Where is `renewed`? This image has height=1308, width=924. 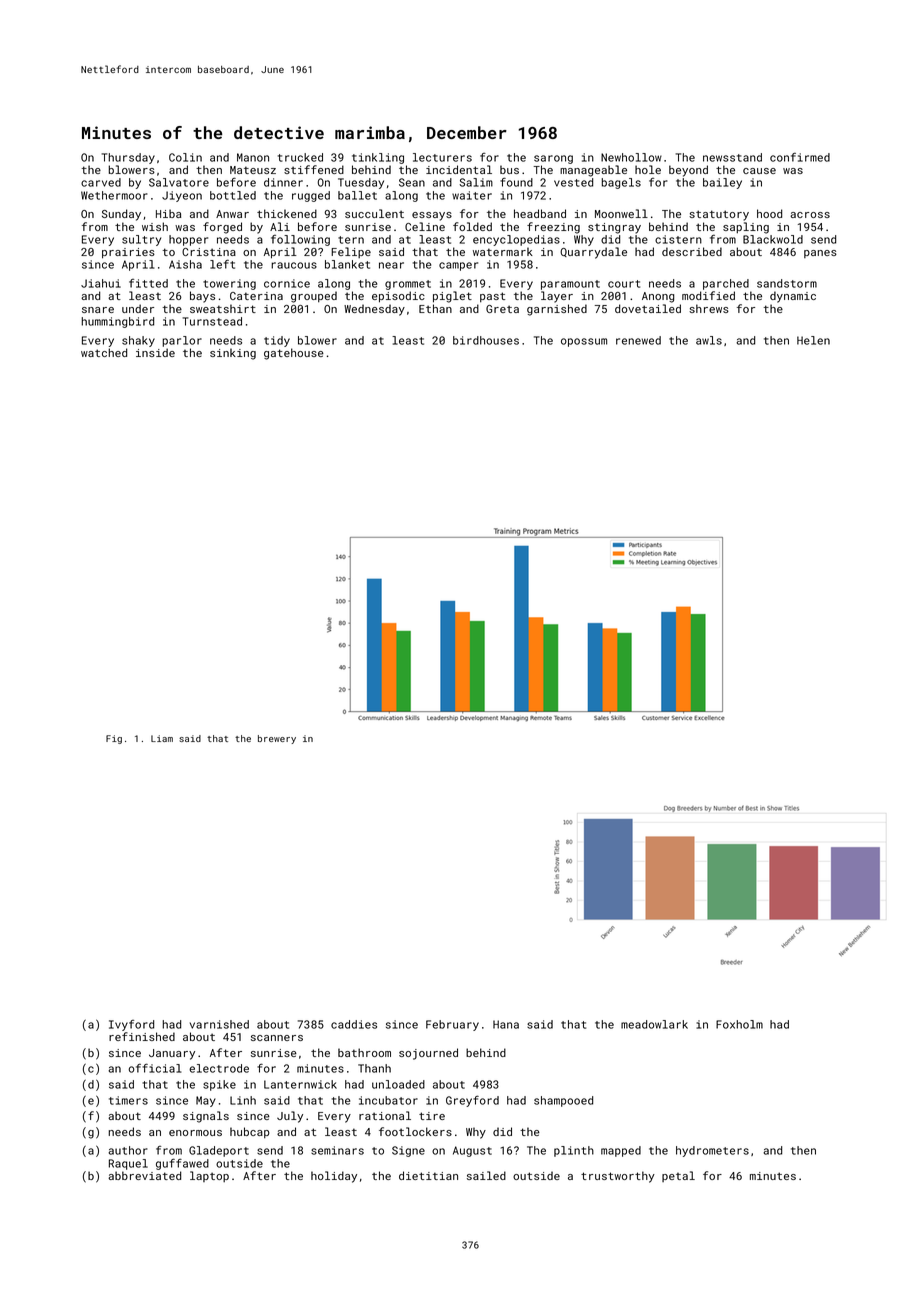
renewed is located at coordinates (638, 340).
